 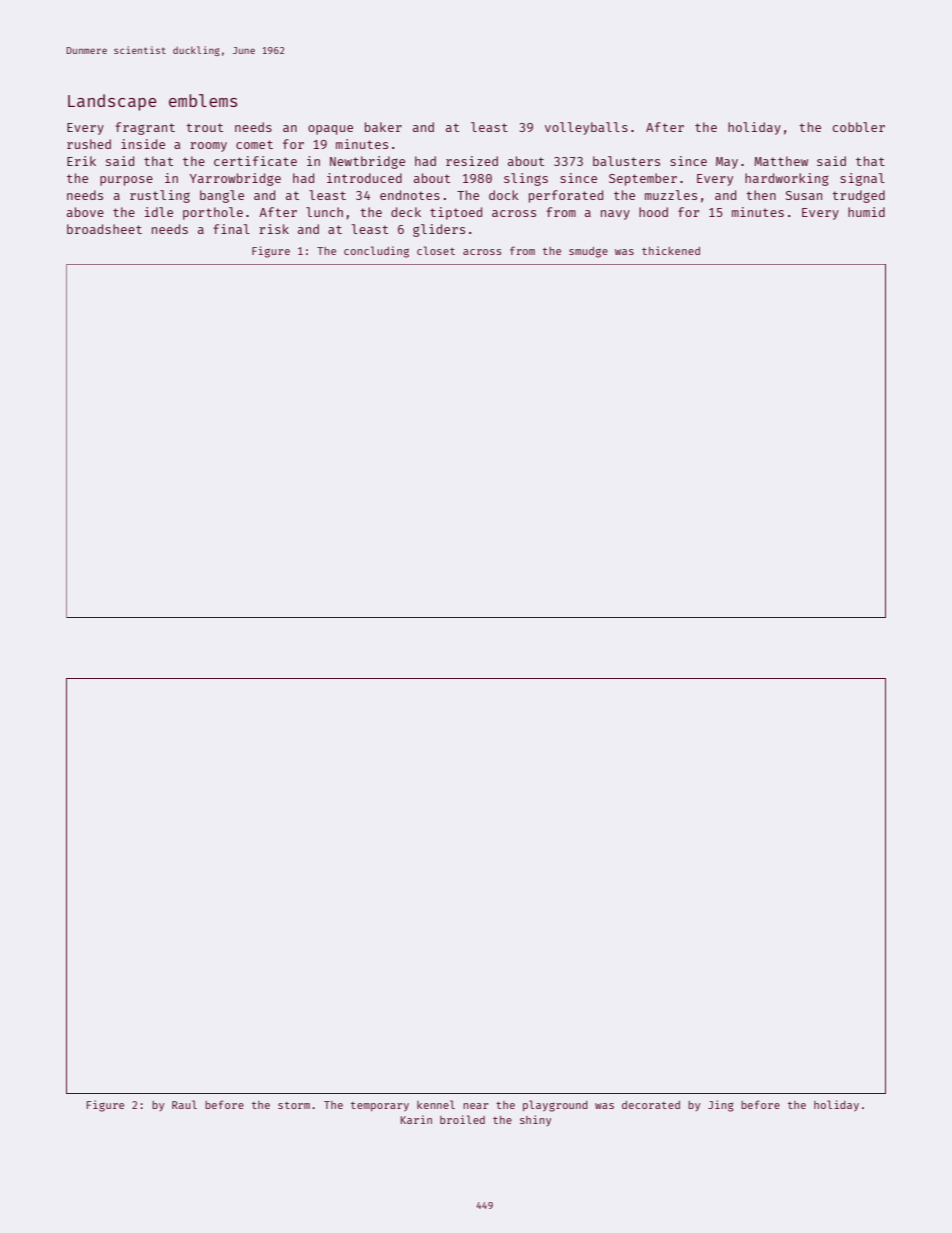 I want to click on concluding, so click(x=376, y=252).
